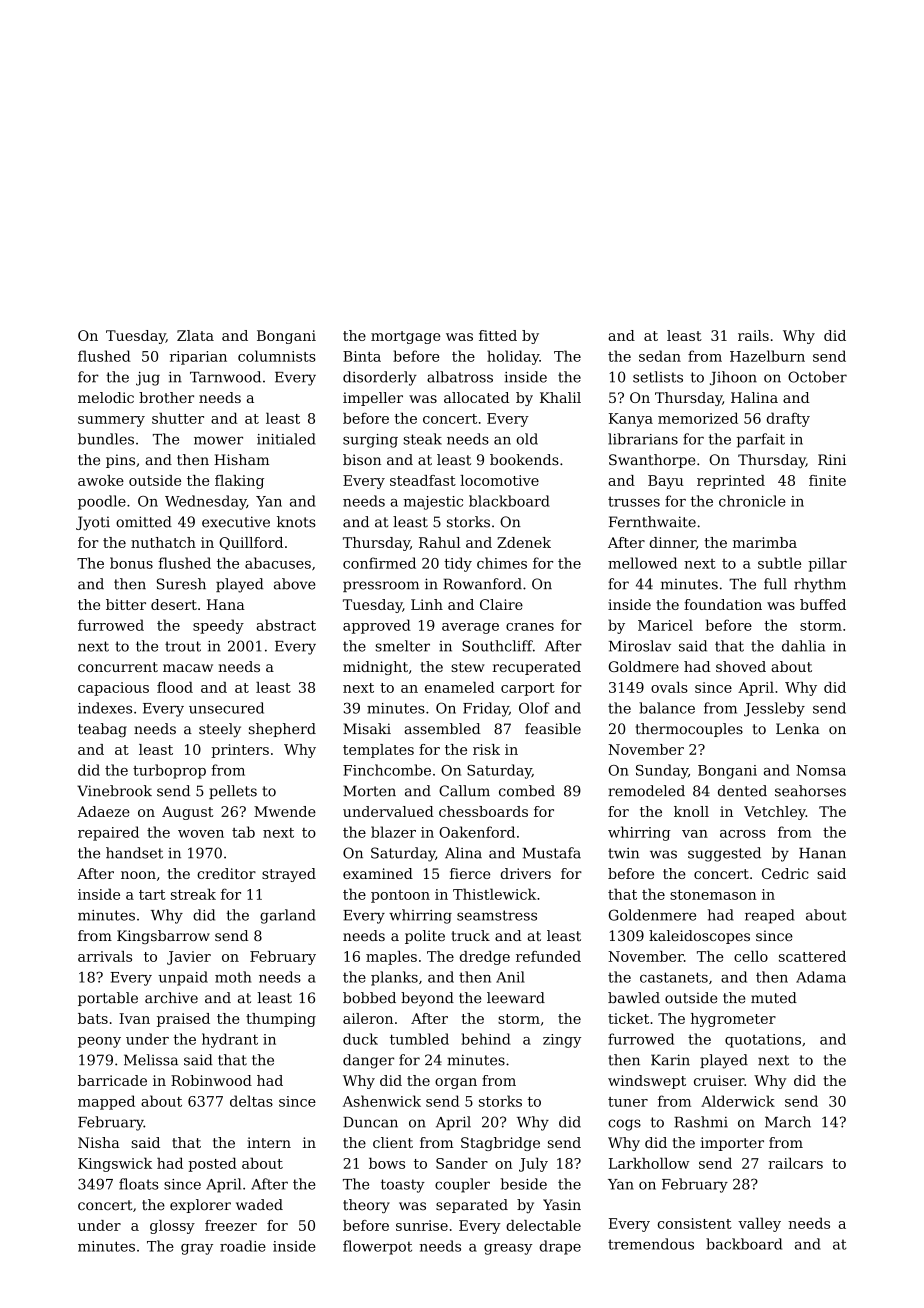 This screenshot has height=1308, width=924. Describe the element at coordinates (148, 379) in the screenshot. I see `jug` at that location.
